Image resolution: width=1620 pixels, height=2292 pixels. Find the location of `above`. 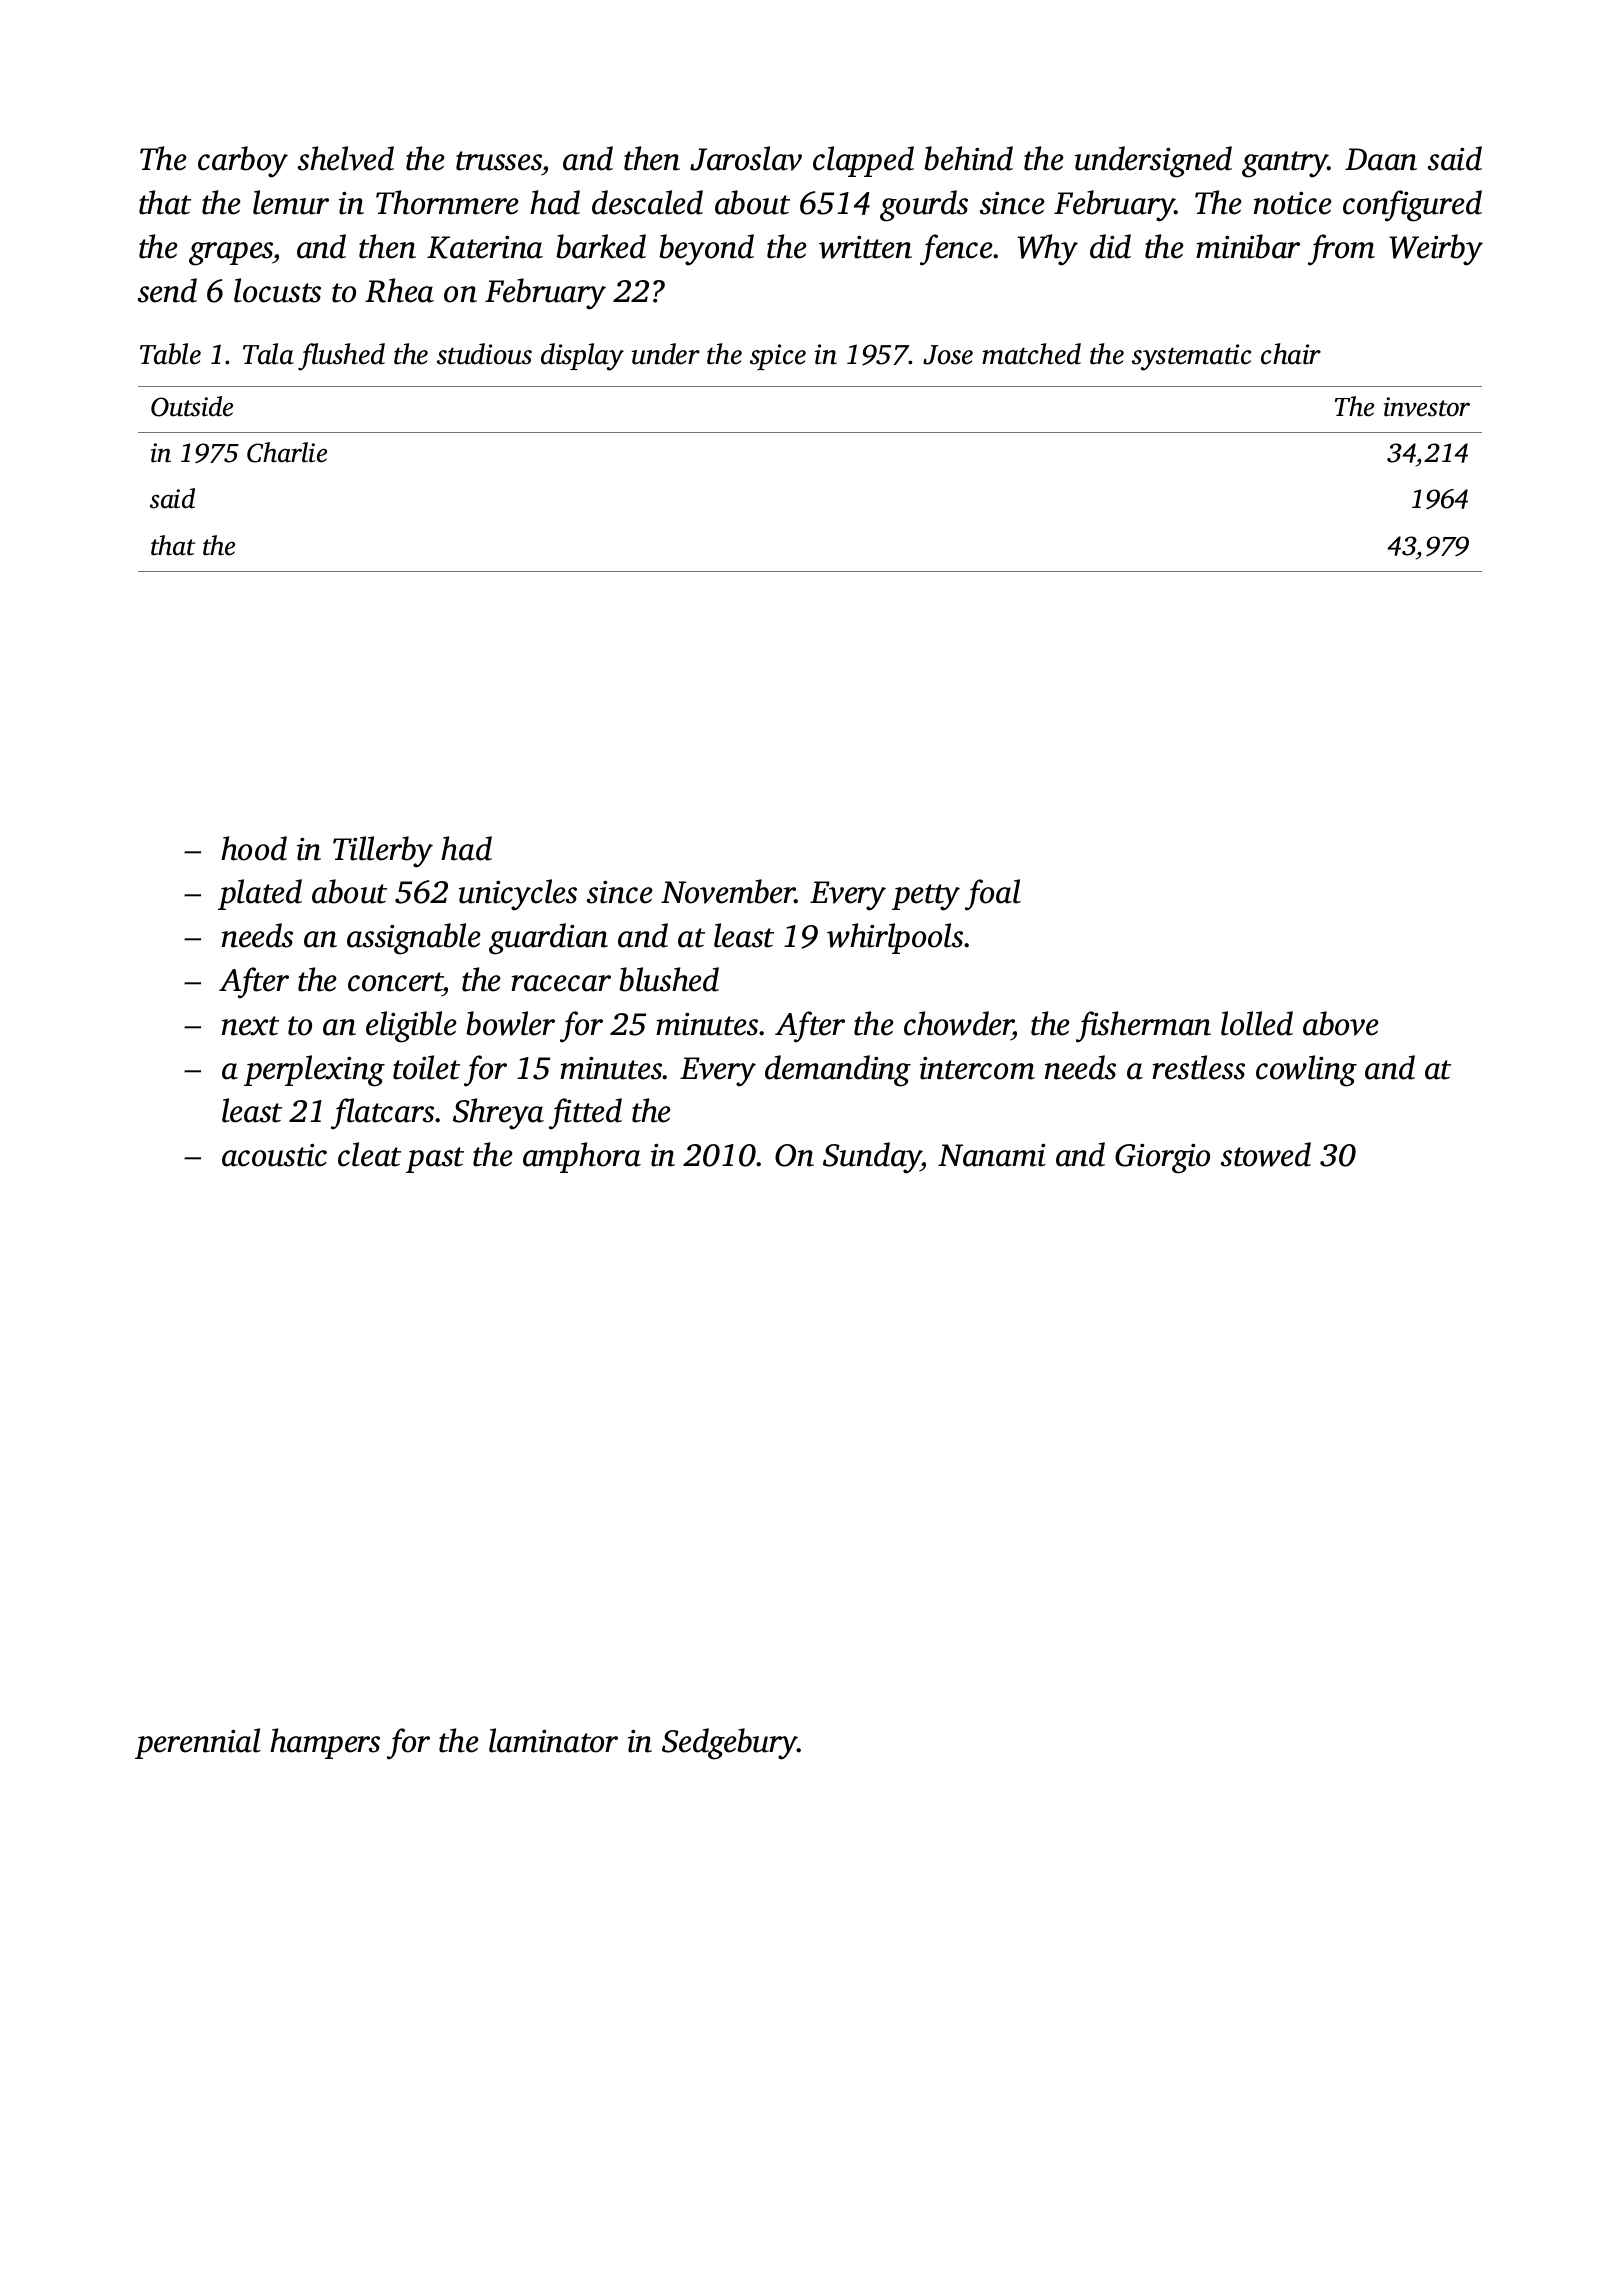

above is located at coordinates (1341, 1023).
